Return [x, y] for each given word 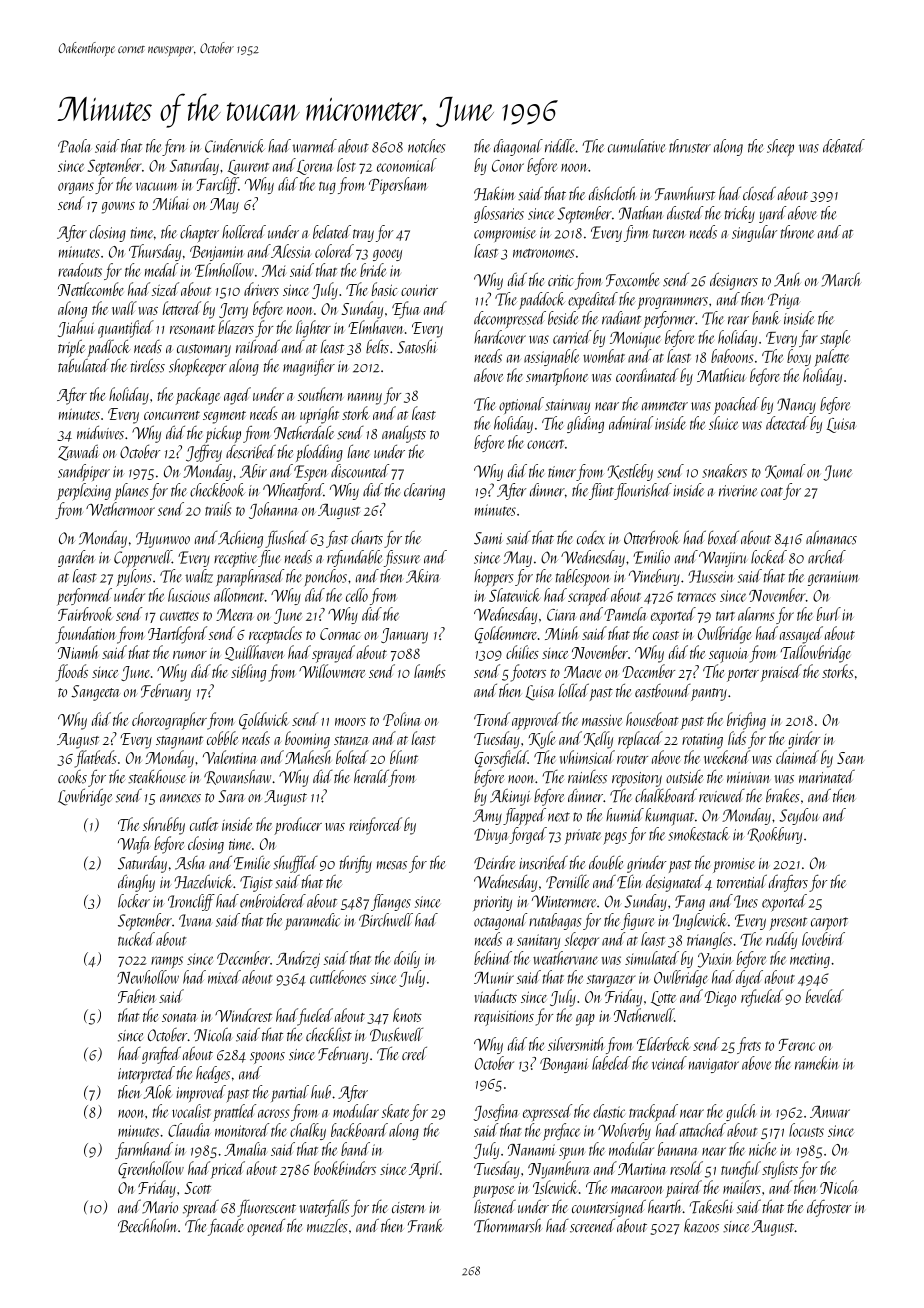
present [788, 924]
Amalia [245, 1149]
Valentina [230, 757]
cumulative [636, 146]
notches [426, 146]
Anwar [830, 1112]
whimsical [587, 757]
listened [495, 1206]
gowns [118, 208]
